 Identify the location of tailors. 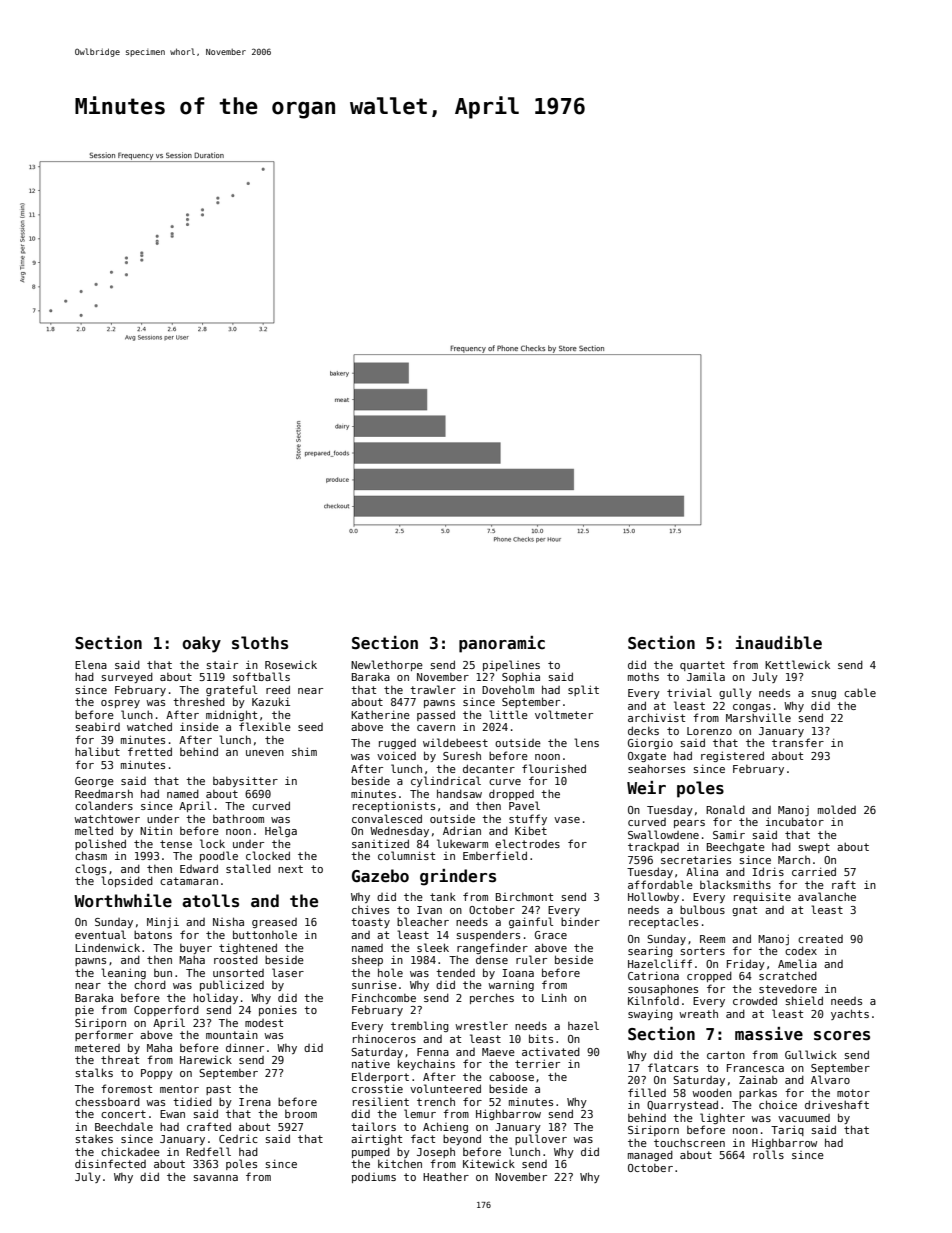
(373, 1126).
